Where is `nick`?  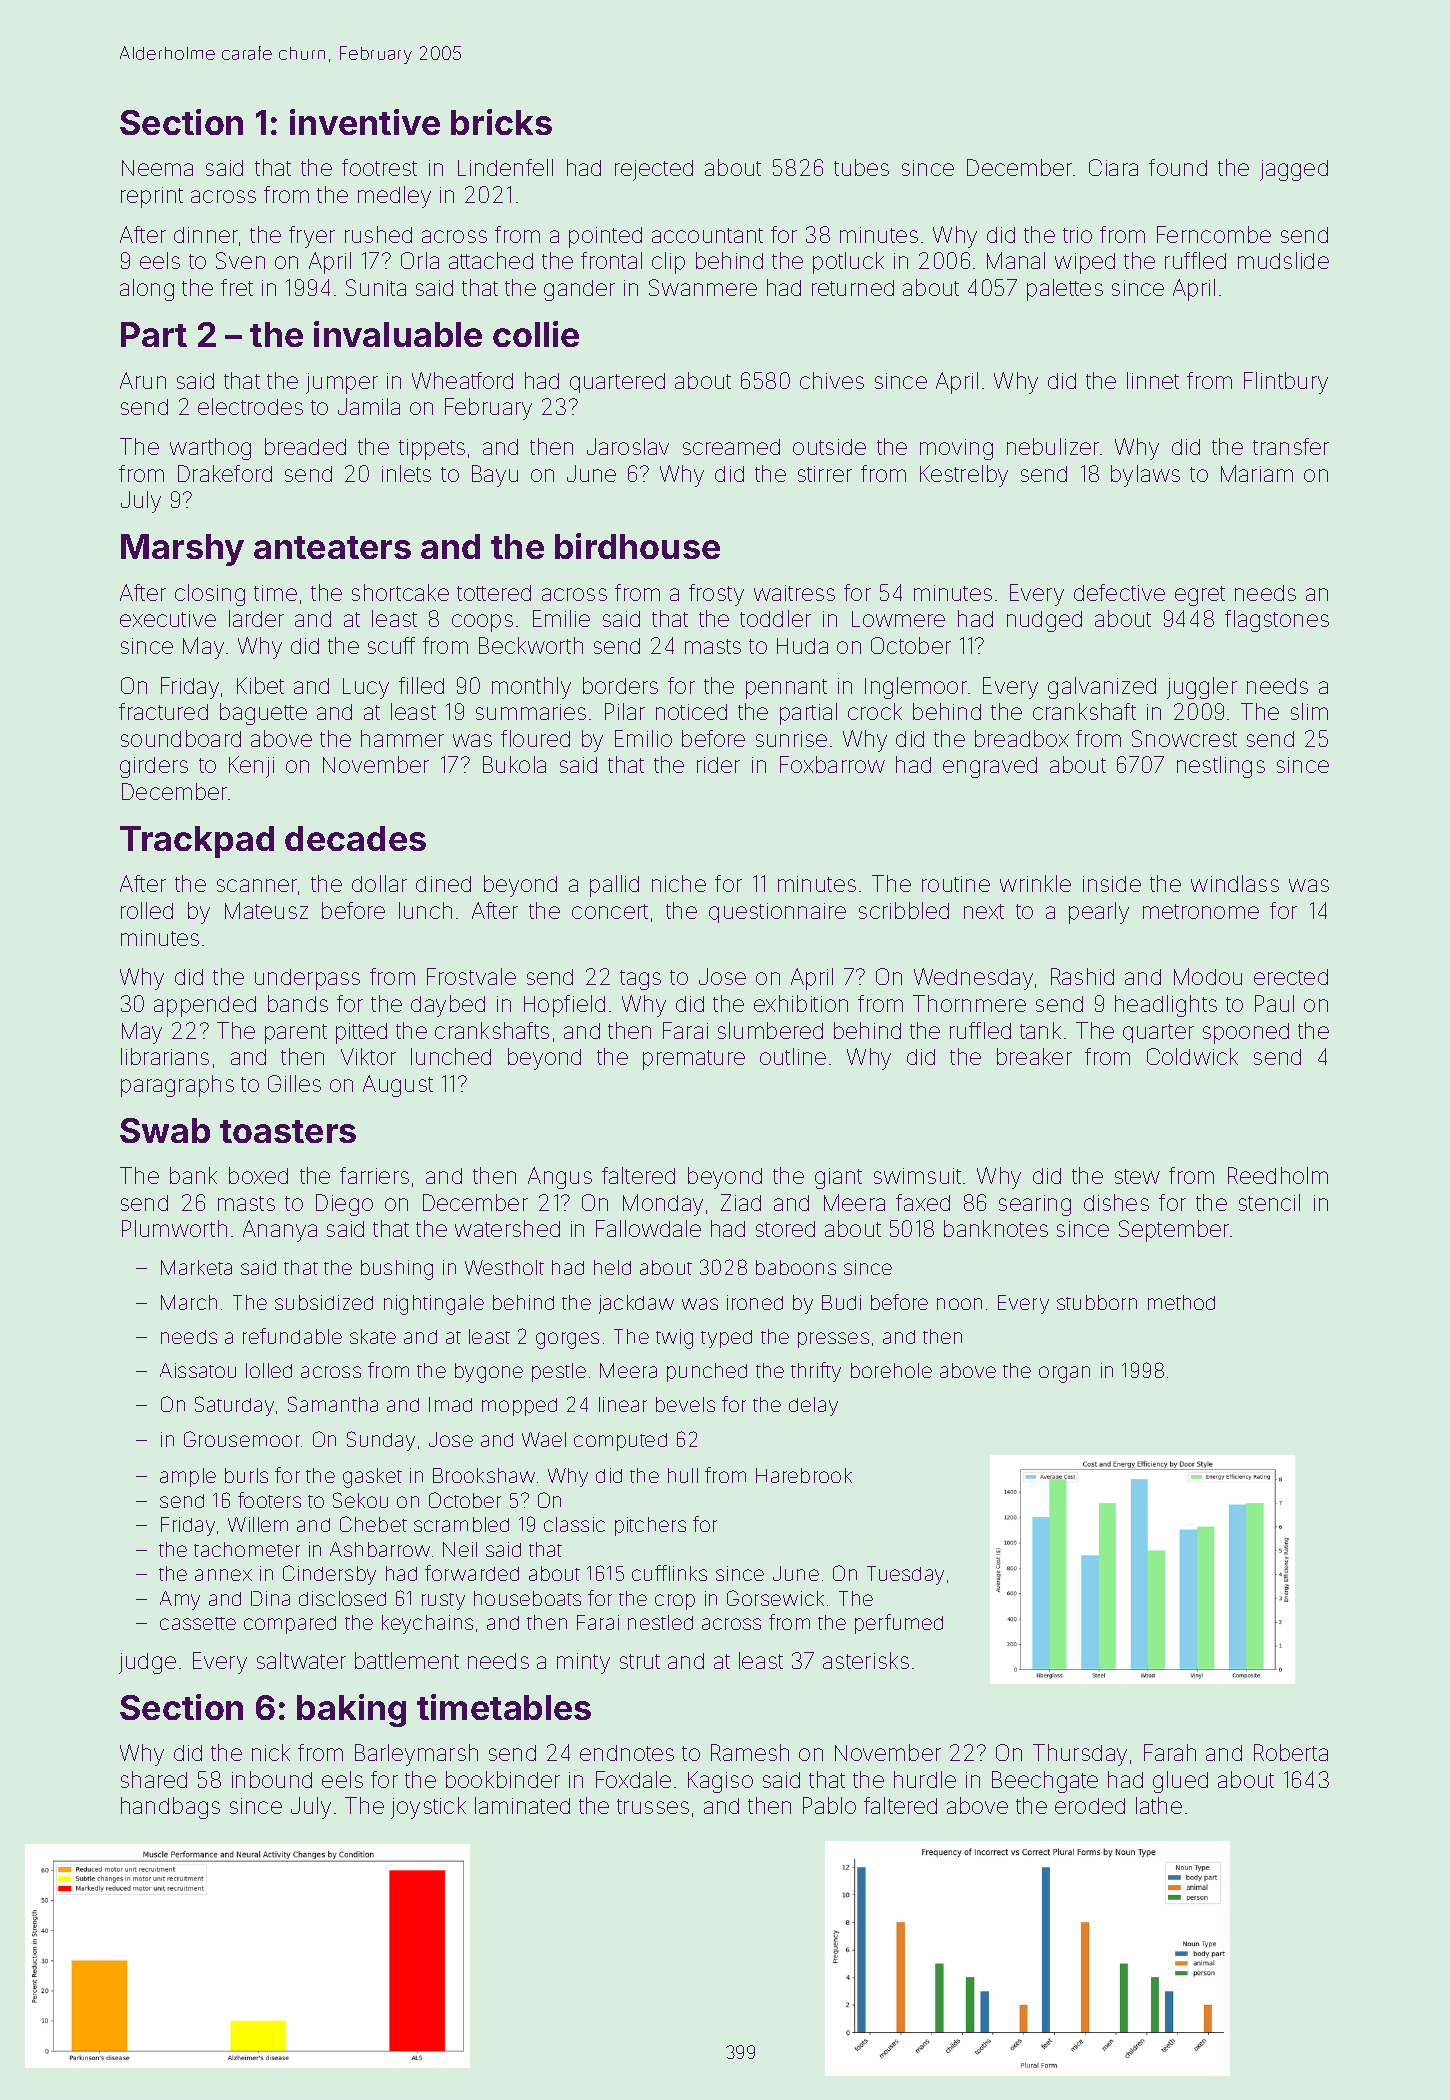 nick is located at coordinates (271, 1752).
